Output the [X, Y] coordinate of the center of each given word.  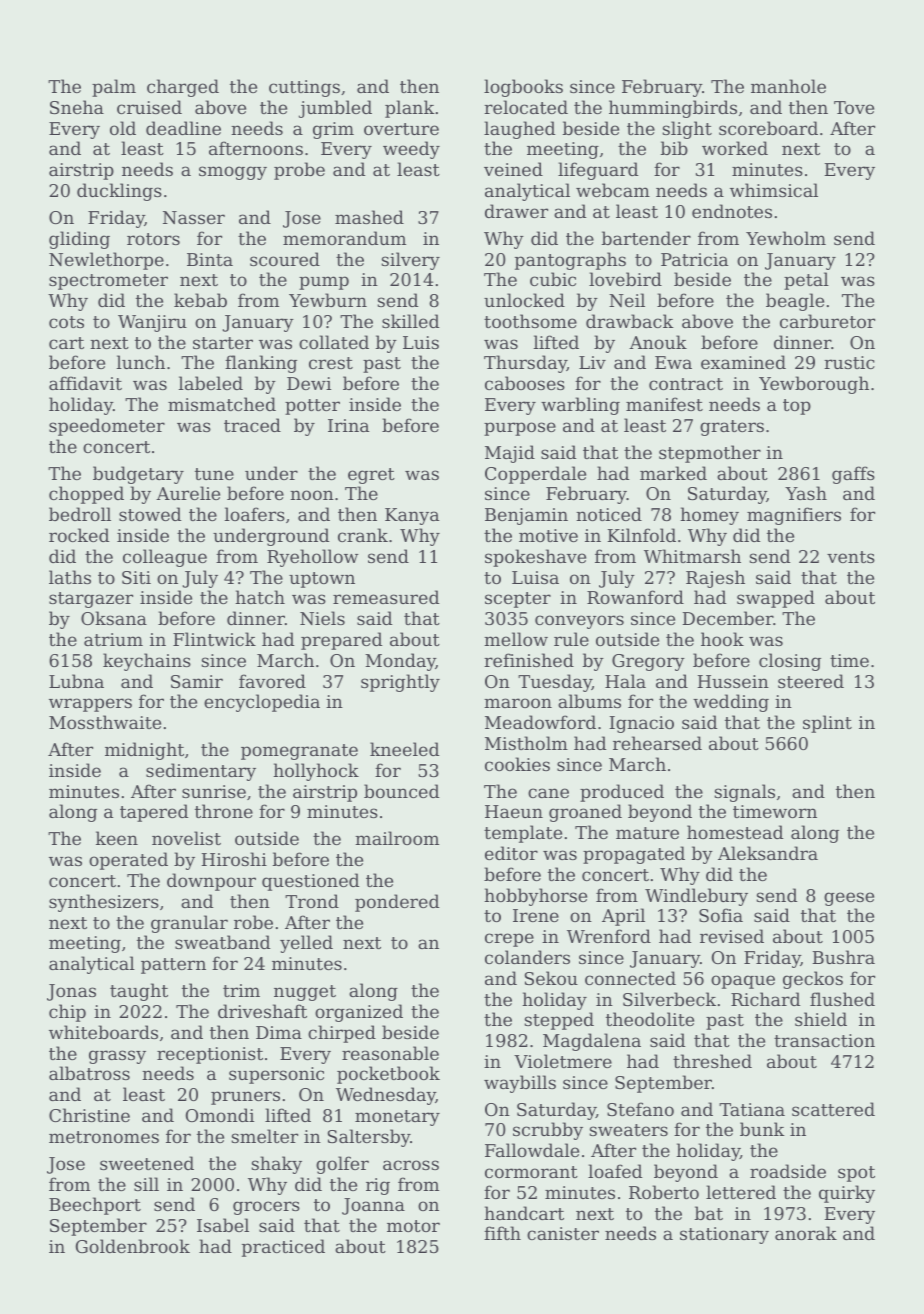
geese [849, 899]
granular [189, 924]
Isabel [223, 1225]
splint [827, 724]
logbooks [523, 88]
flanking [261, 364]
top [797, 407]
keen [117, 838]
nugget [305, 993]
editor [511, 853]
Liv [592, 362]
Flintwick [214, 639]
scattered [833, 1109]
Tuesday [555, 683]
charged [183, 88]
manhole [788, 86]
